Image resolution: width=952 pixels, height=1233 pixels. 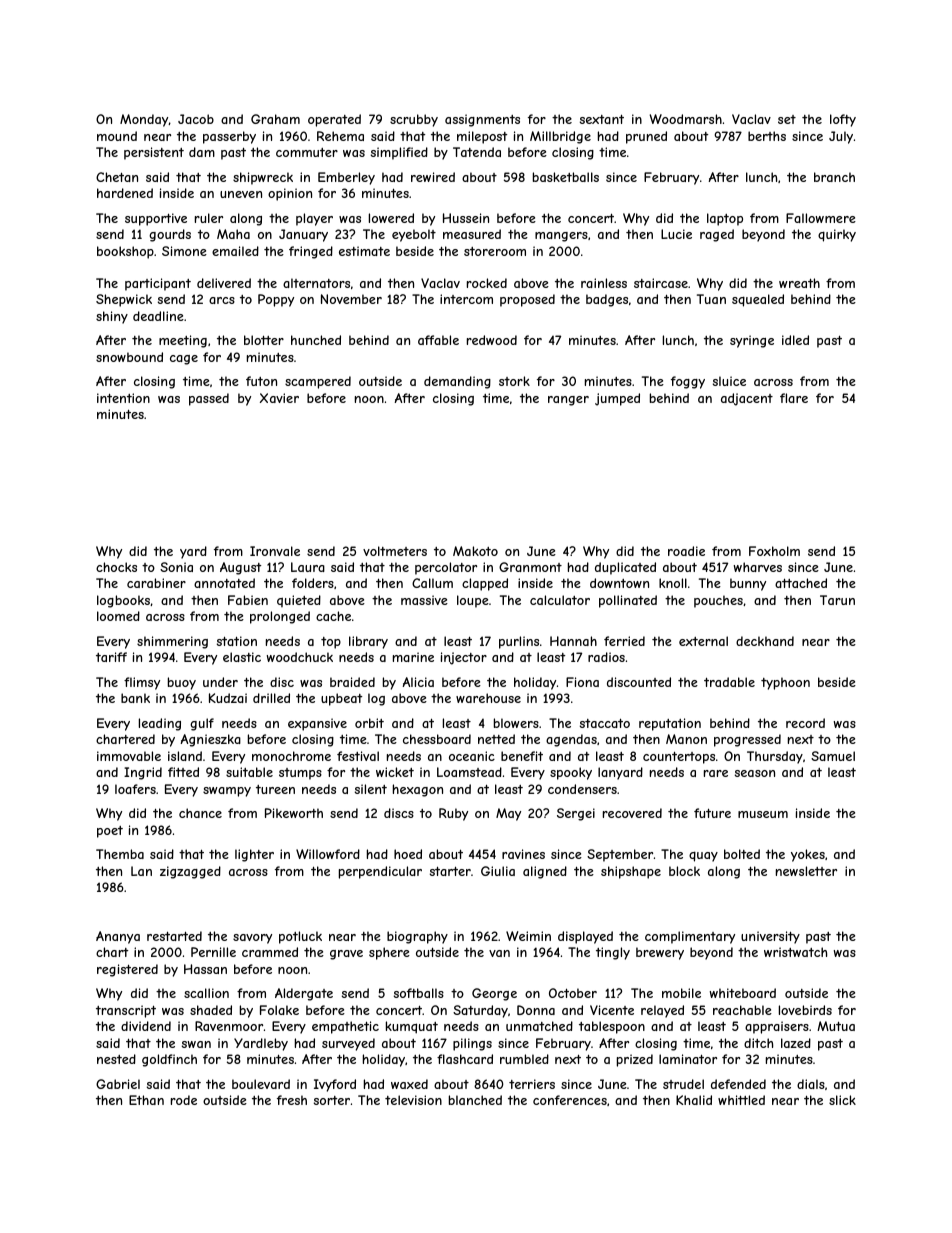 What do you see at coordinates (144, 120) in the screenshot?
I see `Monday` at bounding box center [144, 120].
